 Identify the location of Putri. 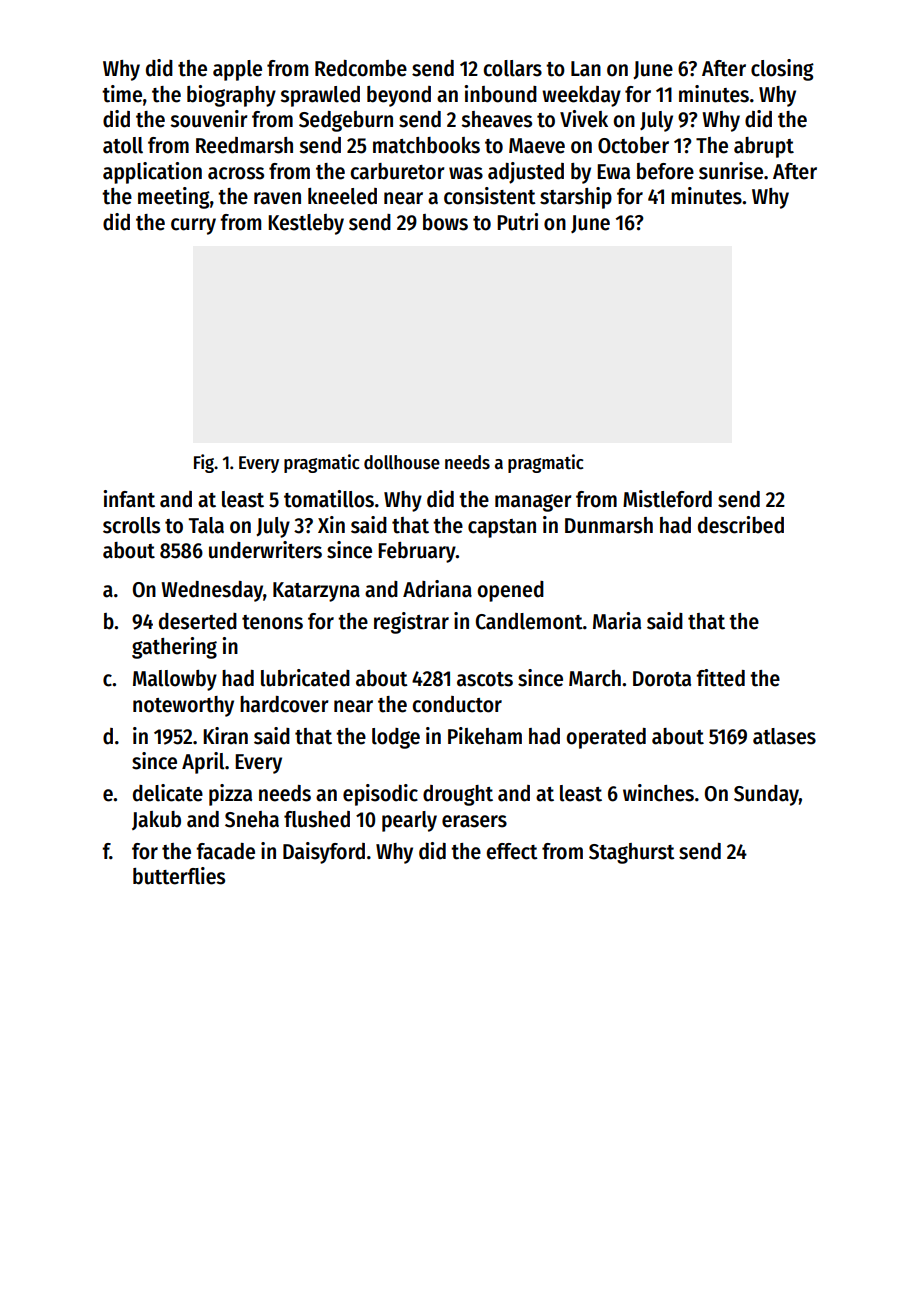
(517, 222).
